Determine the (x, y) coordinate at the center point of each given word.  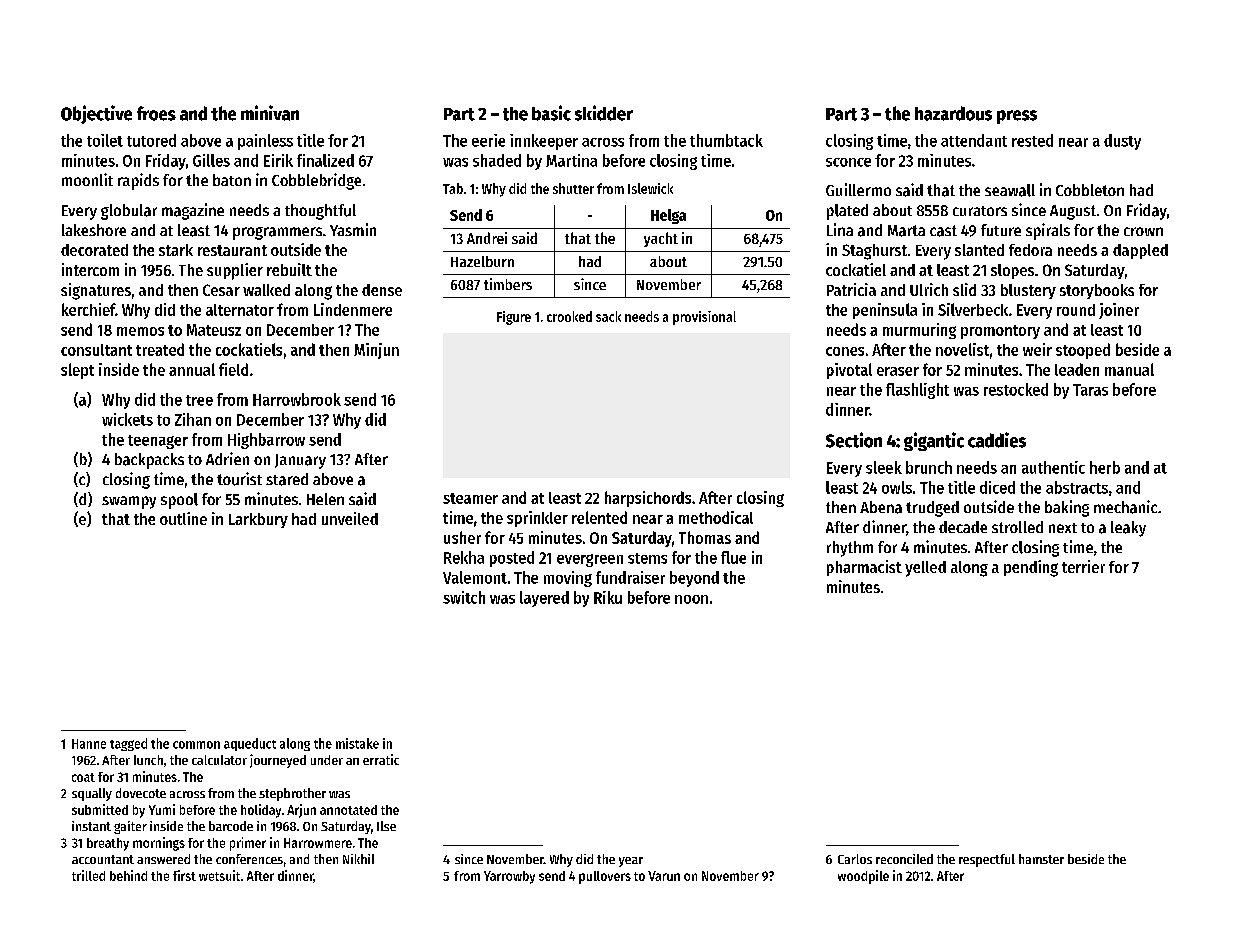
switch (464, 597)
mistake (357, 743)
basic (551, 113)
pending (1031, 568)
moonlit (87, 179)
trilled (88, 875)
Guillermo (858, 189)
